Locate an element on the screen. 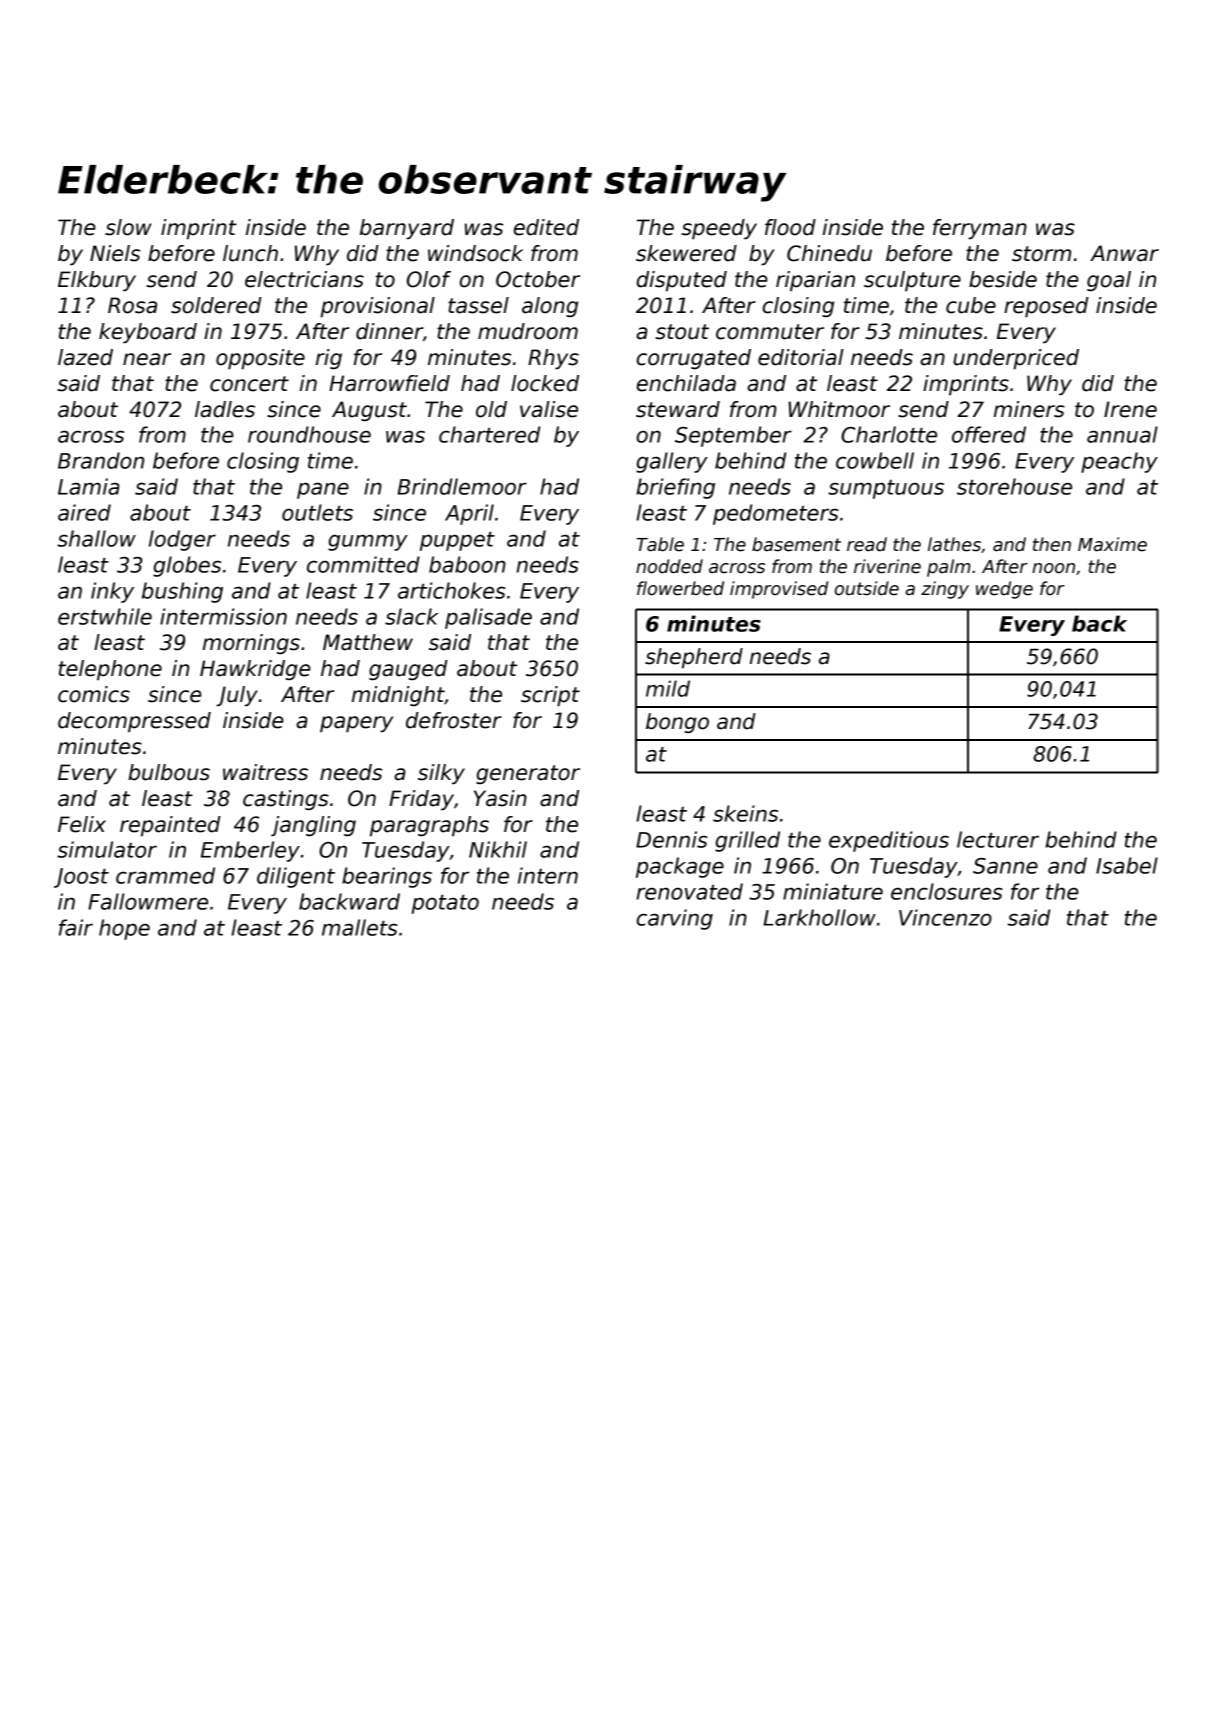  enchilada is located at coordinates (686, 383).
